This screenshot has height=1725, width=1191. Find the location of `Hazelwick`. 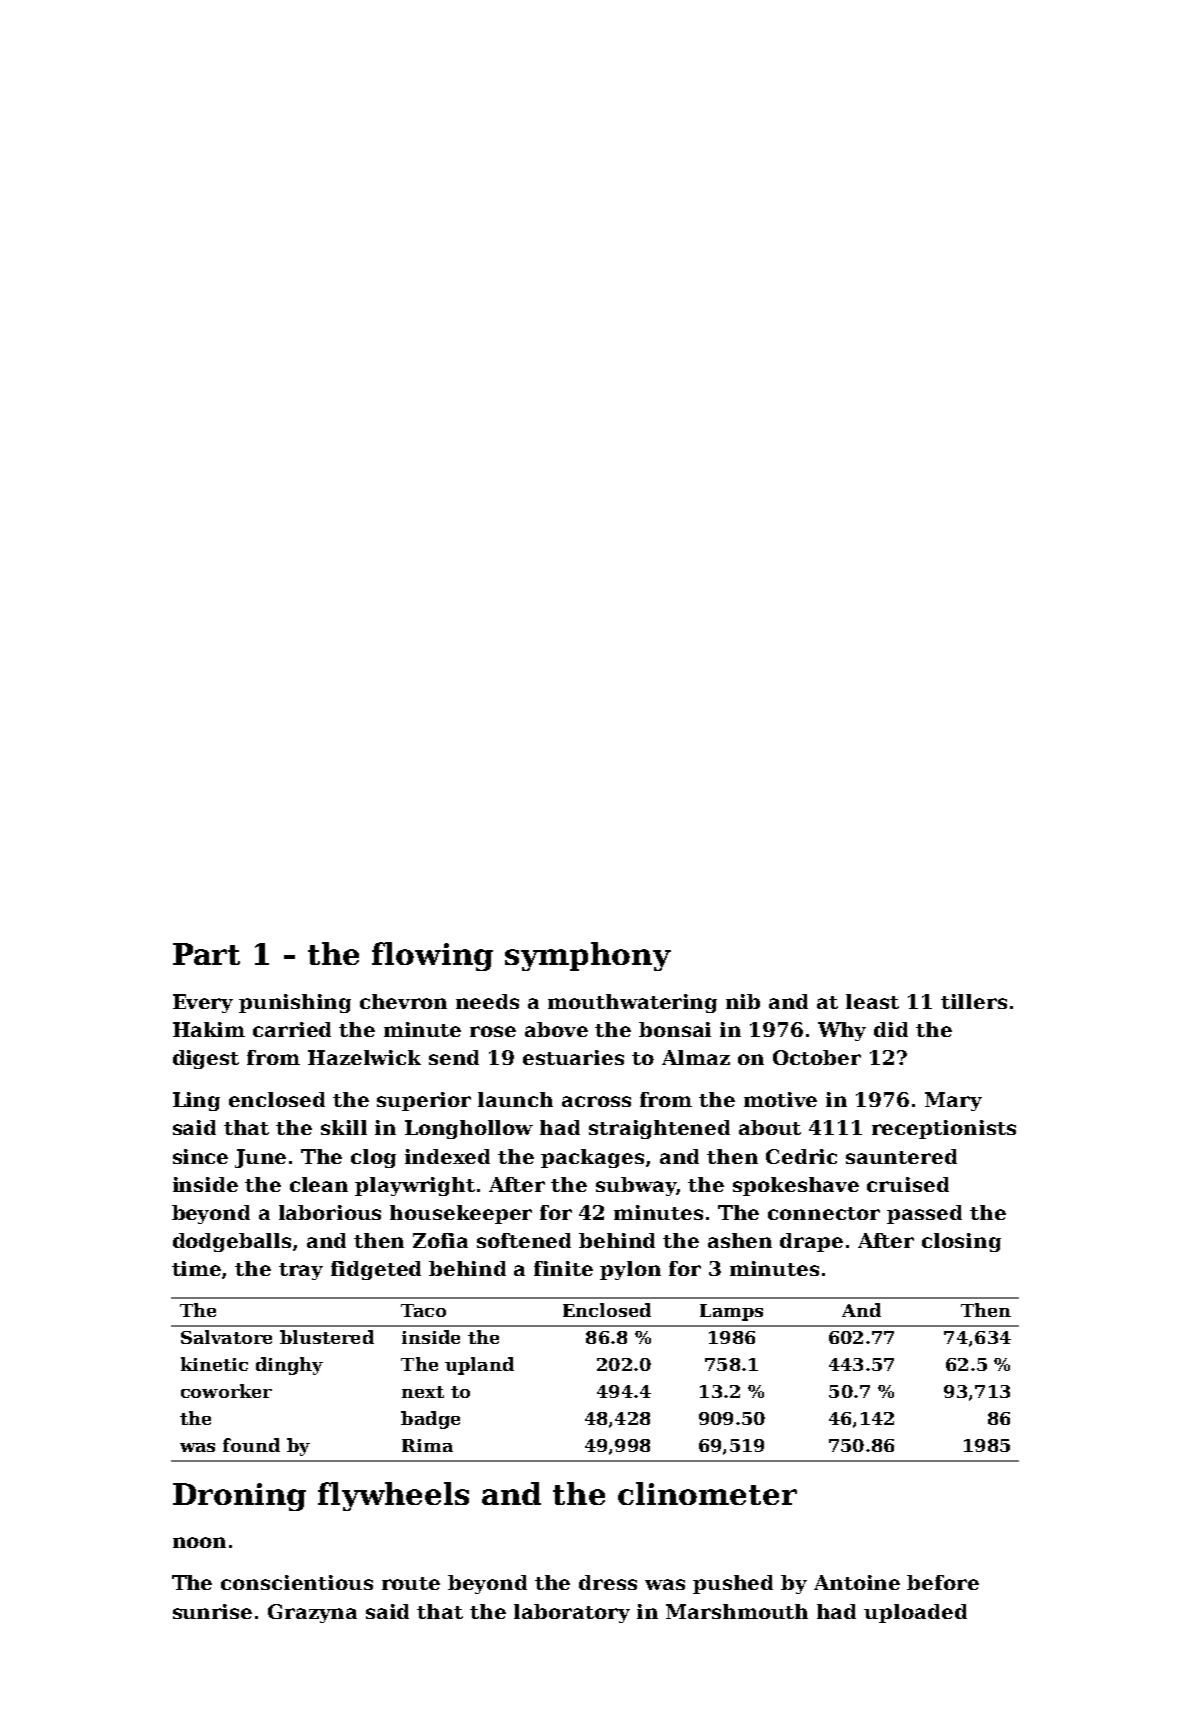

Hazelwick is located at coordinates (364, 1057).
